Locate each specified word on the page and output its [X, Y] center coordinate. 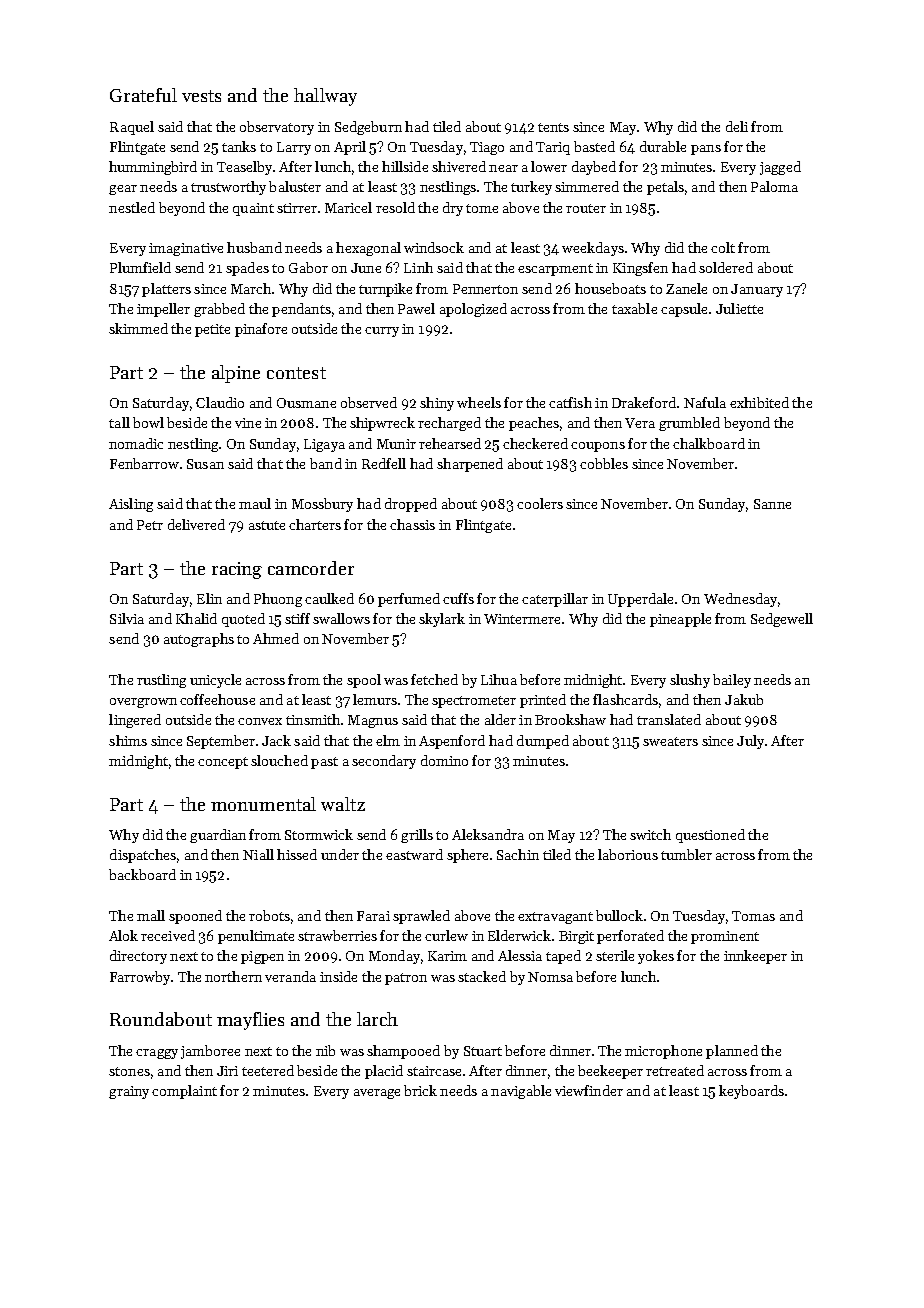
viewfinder [589, 1090]
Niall [258, 854]
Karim [447, 956]
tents [553, 127]
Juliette [739, 308]
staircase [434, 1071]
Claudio [220, 402]
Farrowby [140, 978]
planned [732, 1052]
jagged [780, 168]
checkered [535, 443]
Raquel [132, 128]
